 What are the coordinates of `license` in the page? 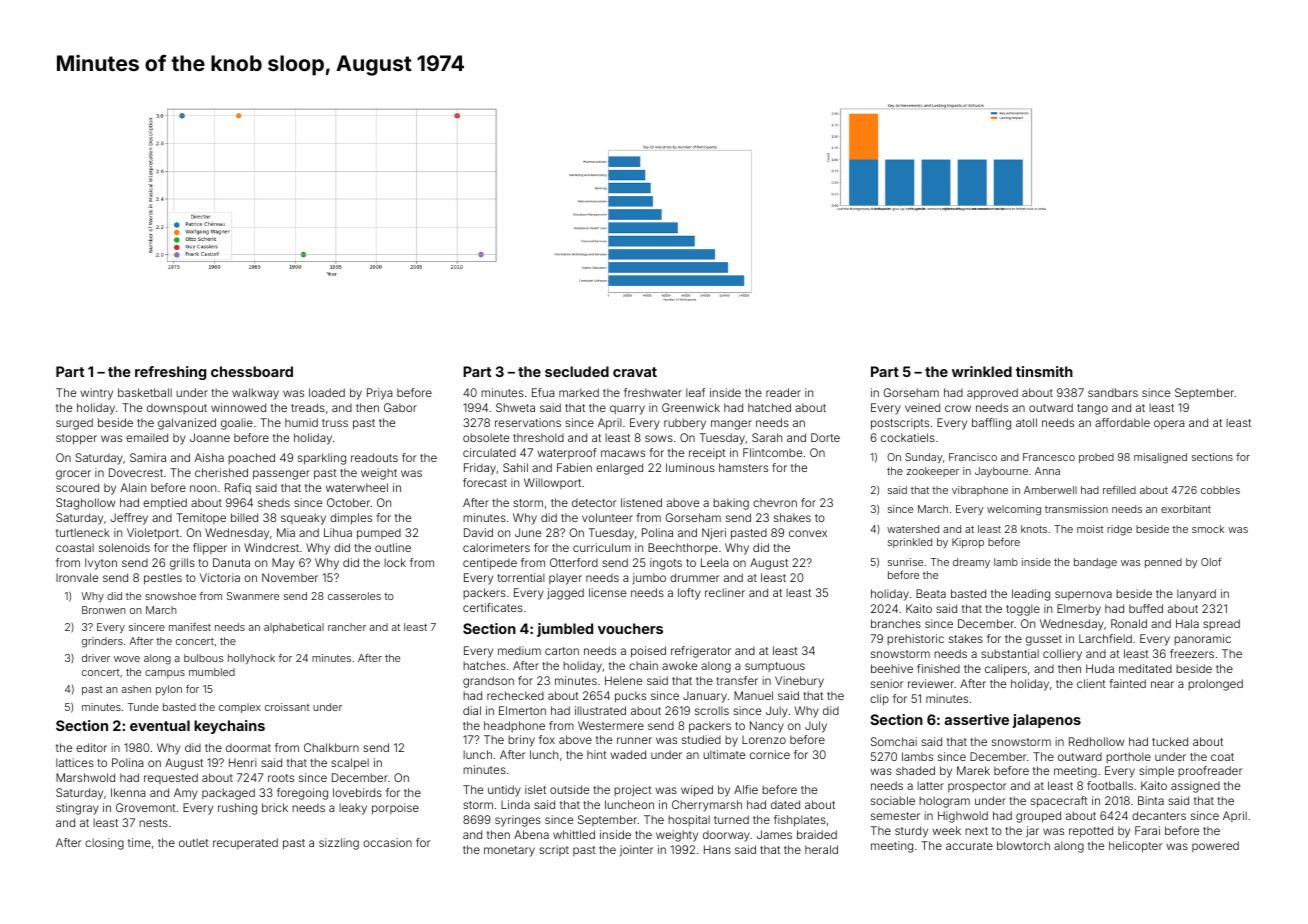 It's located at (607, 592).
